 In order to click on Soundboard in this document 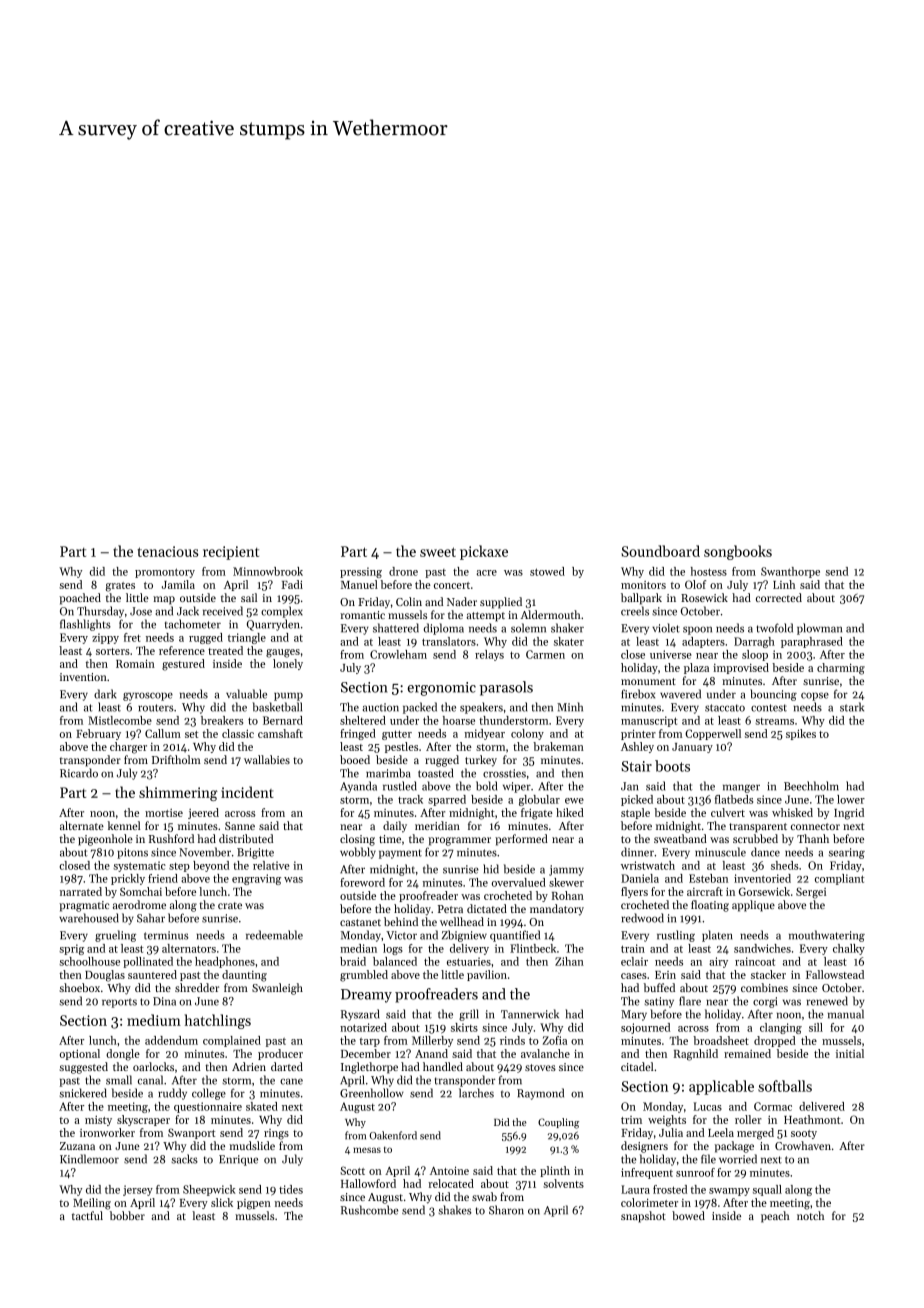, I will do `click(660, 551)`.
